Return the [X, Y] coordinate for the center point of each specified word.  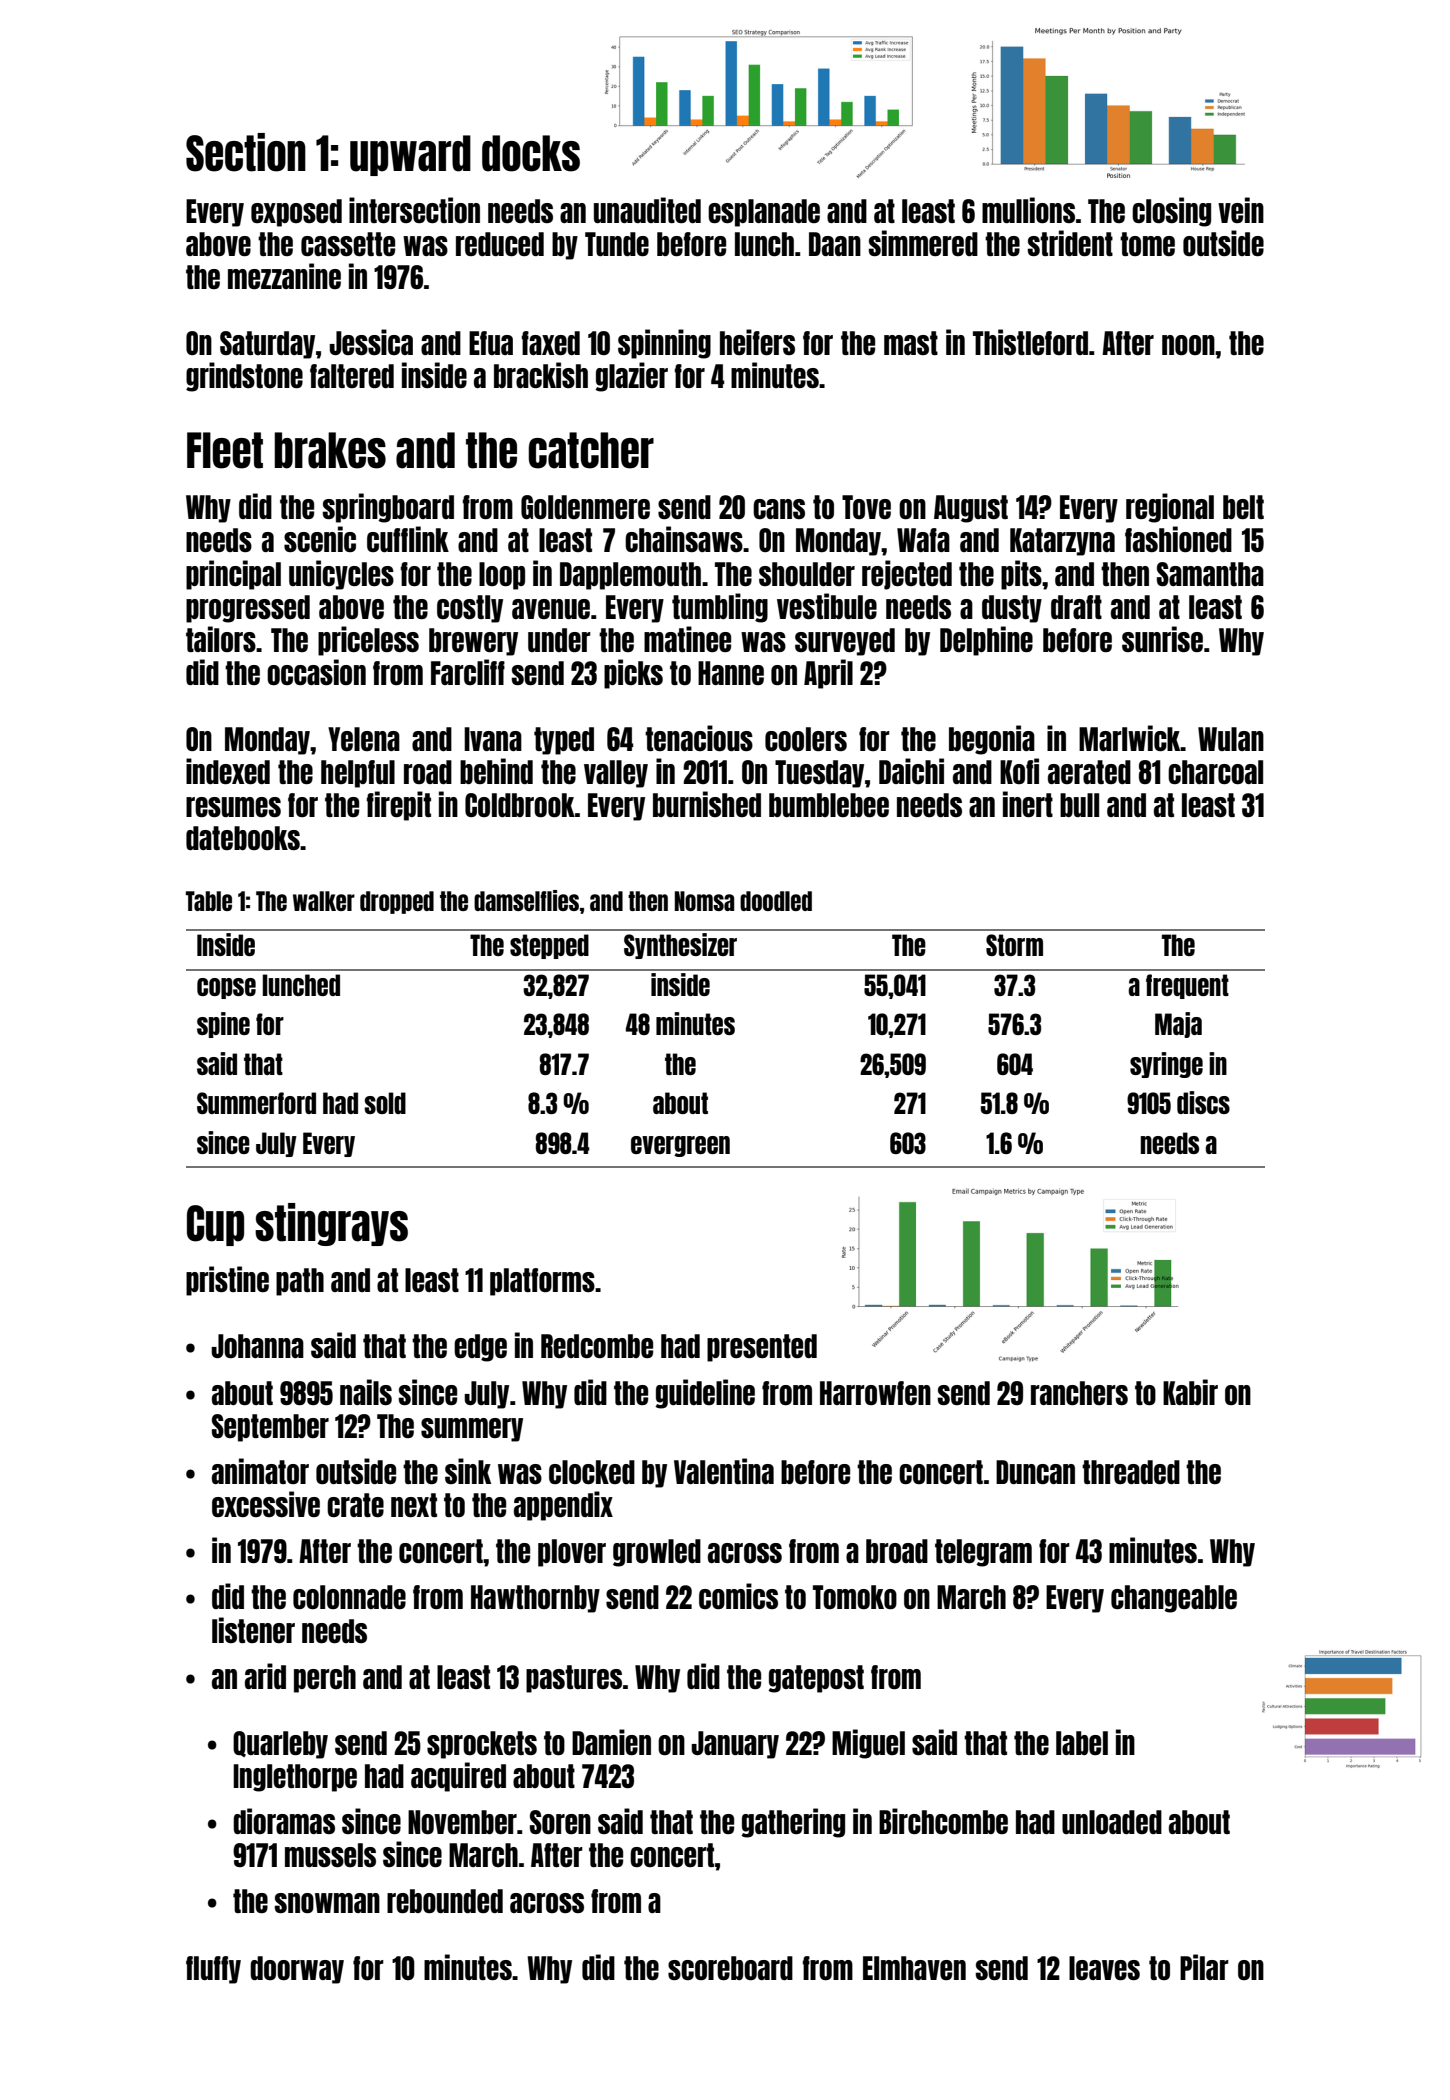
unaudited [647, 210]
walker [324, 901]
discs [1203, 1102]
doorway [297, 1970]
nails [366, 1392]
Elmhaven [914, 1968]
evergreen [680, 1146]
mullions [1028, 210]
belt [1243, 507]
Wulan [1231, 739]
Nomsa [704, 901]
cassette [348, 244]
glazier [631, 377]
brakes [330, 450]
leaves [1104, 1968]
